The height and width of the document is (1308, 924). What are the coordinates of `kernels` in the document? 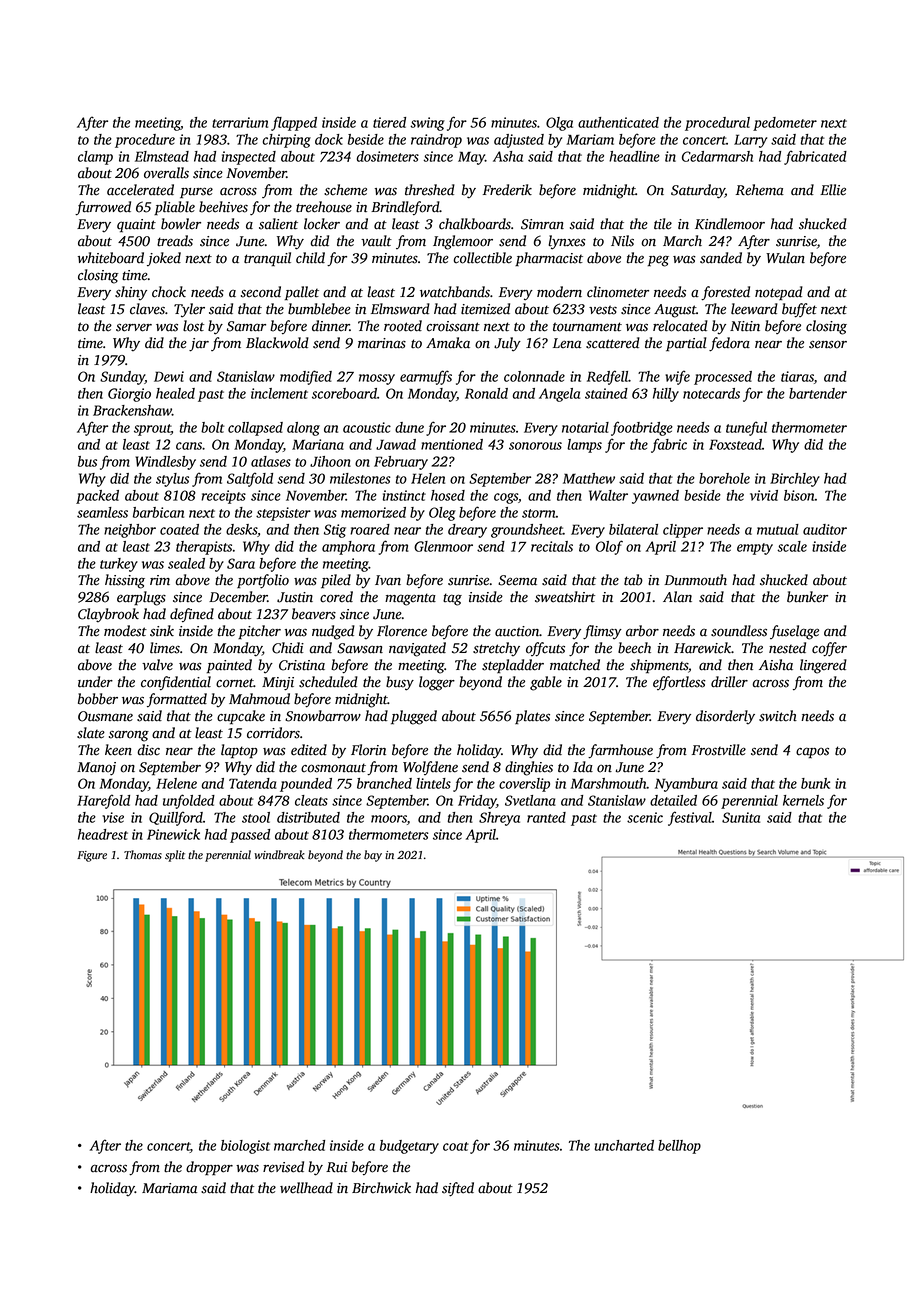 It's located at (803, 800).
